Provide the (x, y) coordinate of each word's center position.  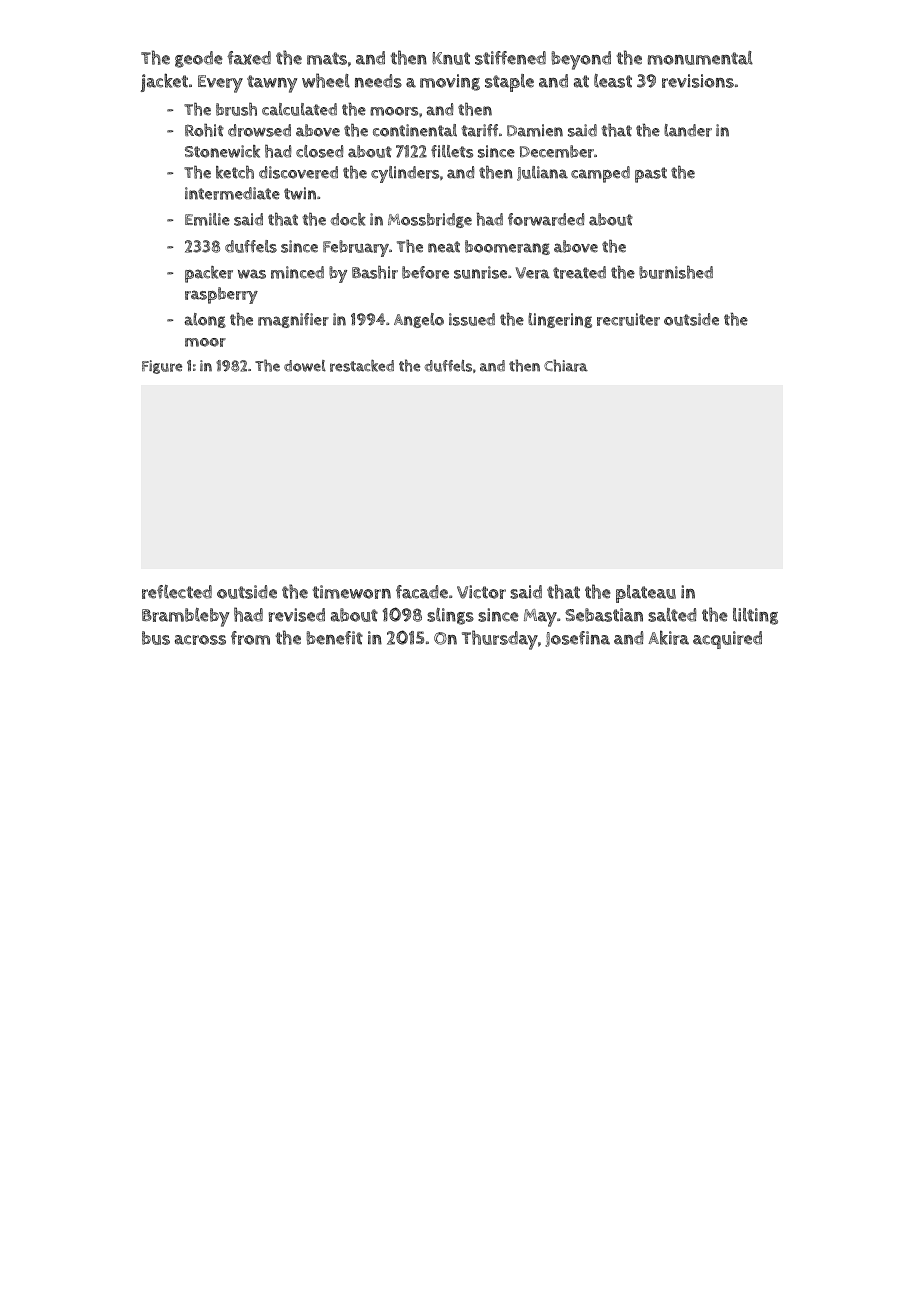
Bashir (375, 272)
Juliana (542, 173)
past (651, 175)
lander (688, 130)
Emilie (207, 219)
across (200, 640)
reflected (177, 592)
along (205, 320)
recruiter (628, 319)
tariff (479, 130)
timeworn (352, 592)
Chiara (566, 365)
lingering (560, 320)
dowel (305, 366)
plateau (646, 594)
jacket (164, 82)
